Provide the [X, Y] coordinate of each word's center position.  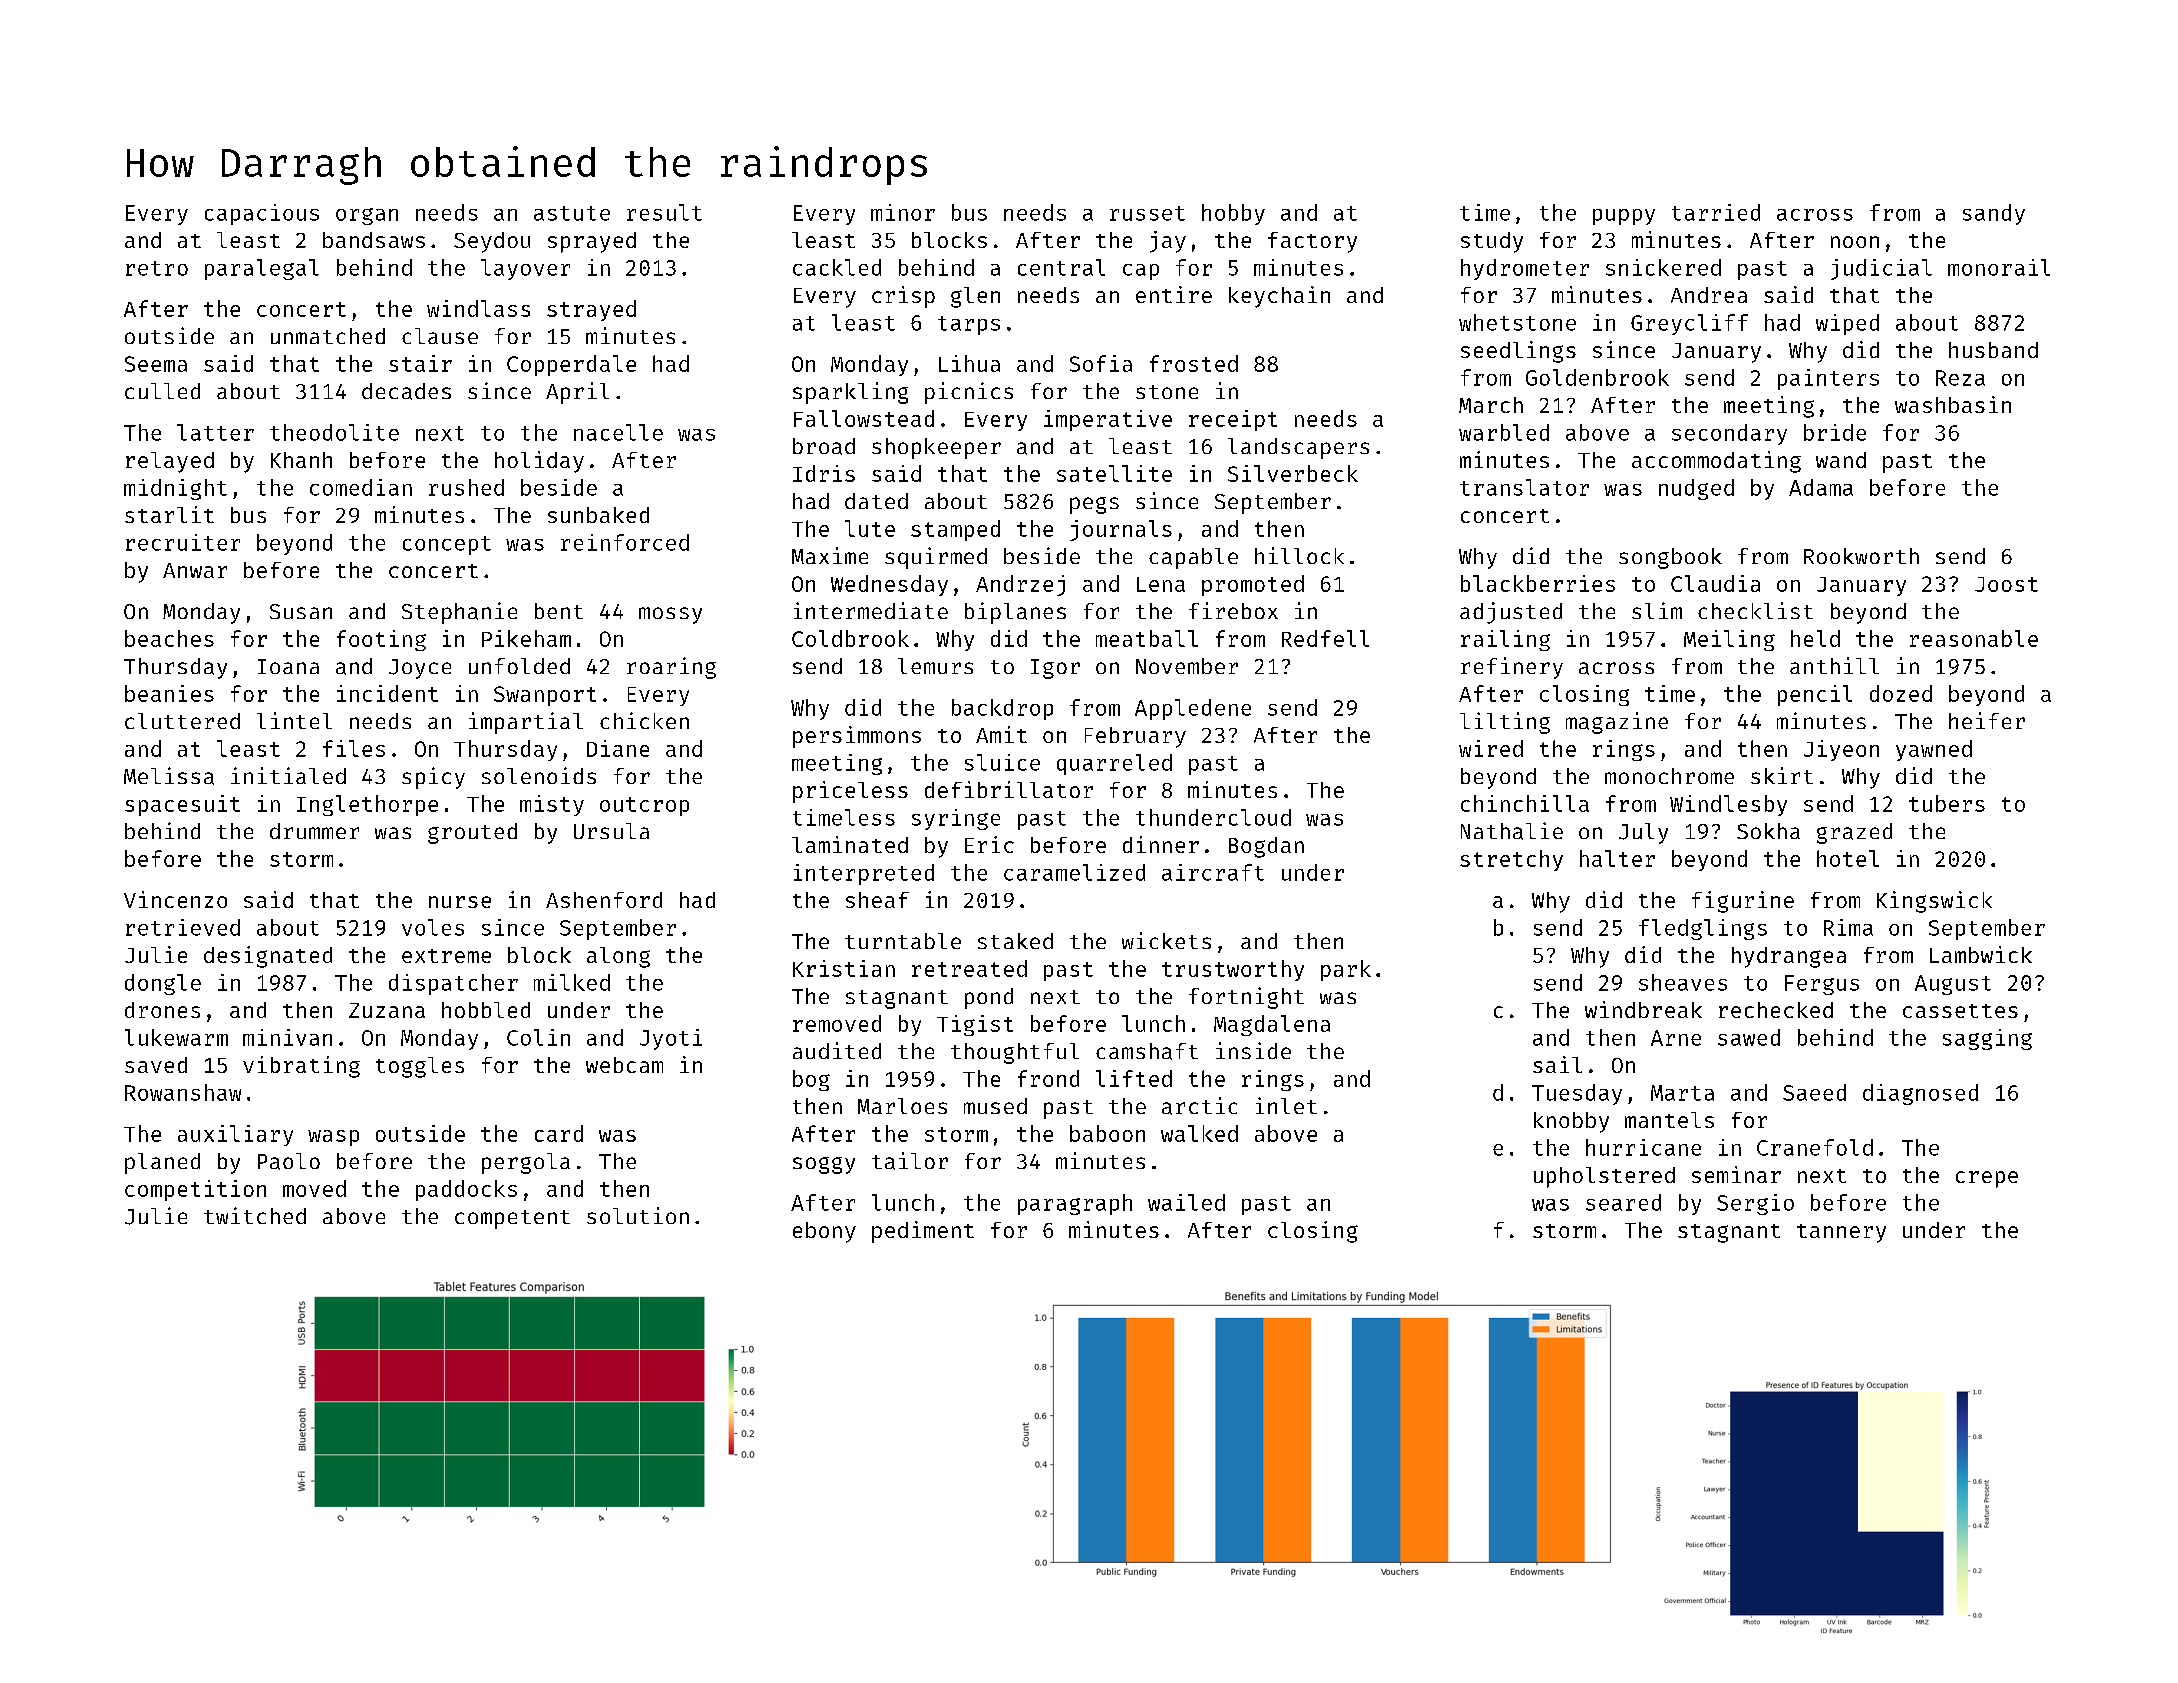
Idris [824, 473]
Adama [1821, 487]
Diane [618, 748]
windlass [478, 308]
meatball [1147, 638]
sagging [1987, 1039]
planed [162, 1163]
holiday [539, 462]
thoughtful [1015, 1053]
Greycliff [1689, 324]
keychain [1279, 297]
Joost [2006, 584]
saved [156, 1065]
